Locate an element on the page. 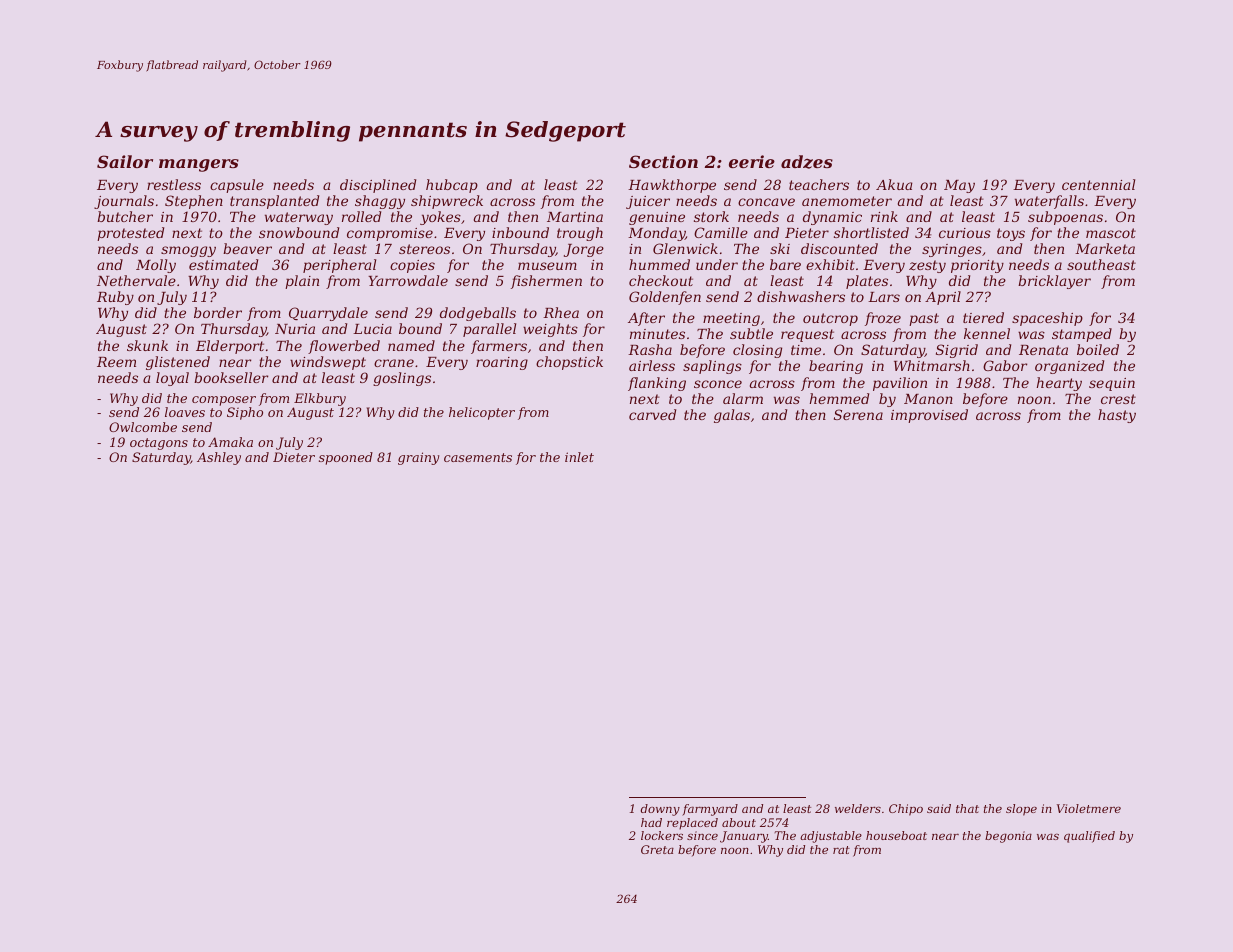 The width and height of the document is (1233, 952). Ashley is located at coordinates (219, 458).
